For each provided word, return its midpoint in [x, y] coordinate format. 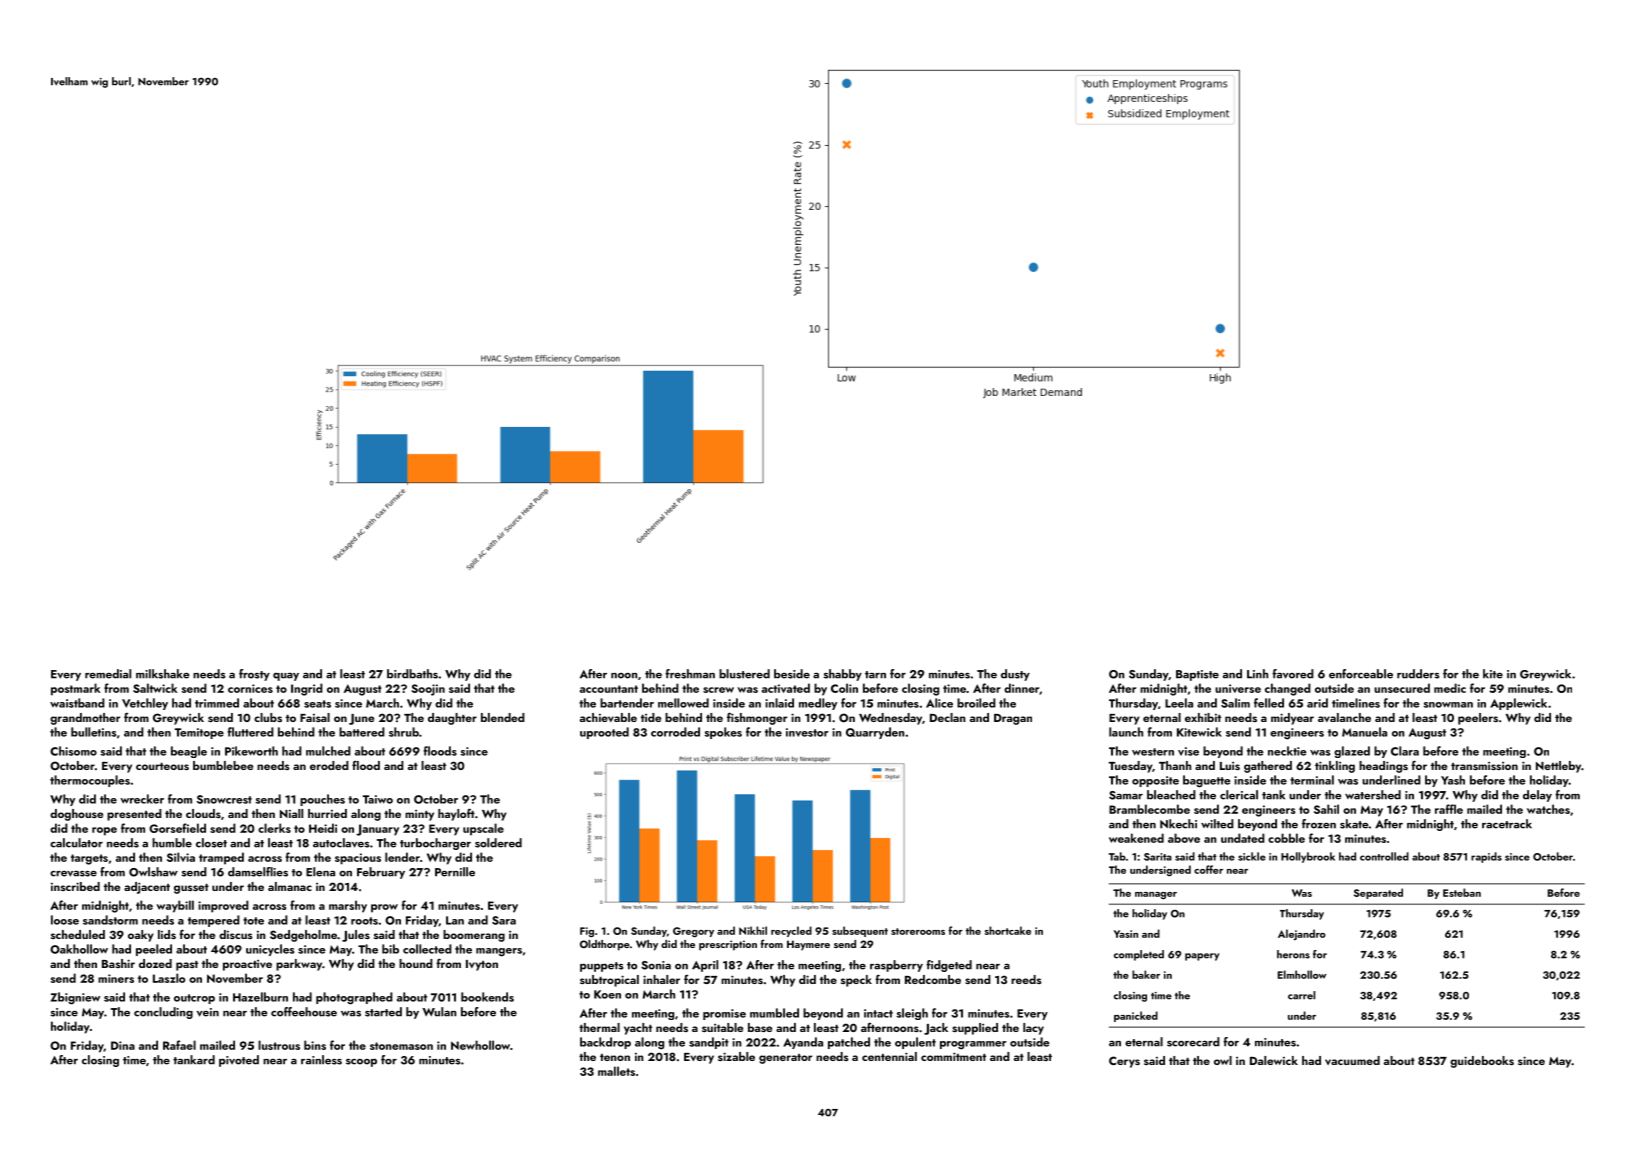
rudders [1418, 674]
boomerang [474, 936]
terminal [1312, 780]
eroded [329, 765]
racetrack [1507, 824]
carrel [1301, 995]
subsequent [860, 931]
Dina [123, 1045]
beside [792, 674]
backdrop [605, 1043]
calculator [76, 843]
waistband [77, 703]
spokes [723, 733]
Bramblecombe [1149, 809]
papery [1202, 957]
